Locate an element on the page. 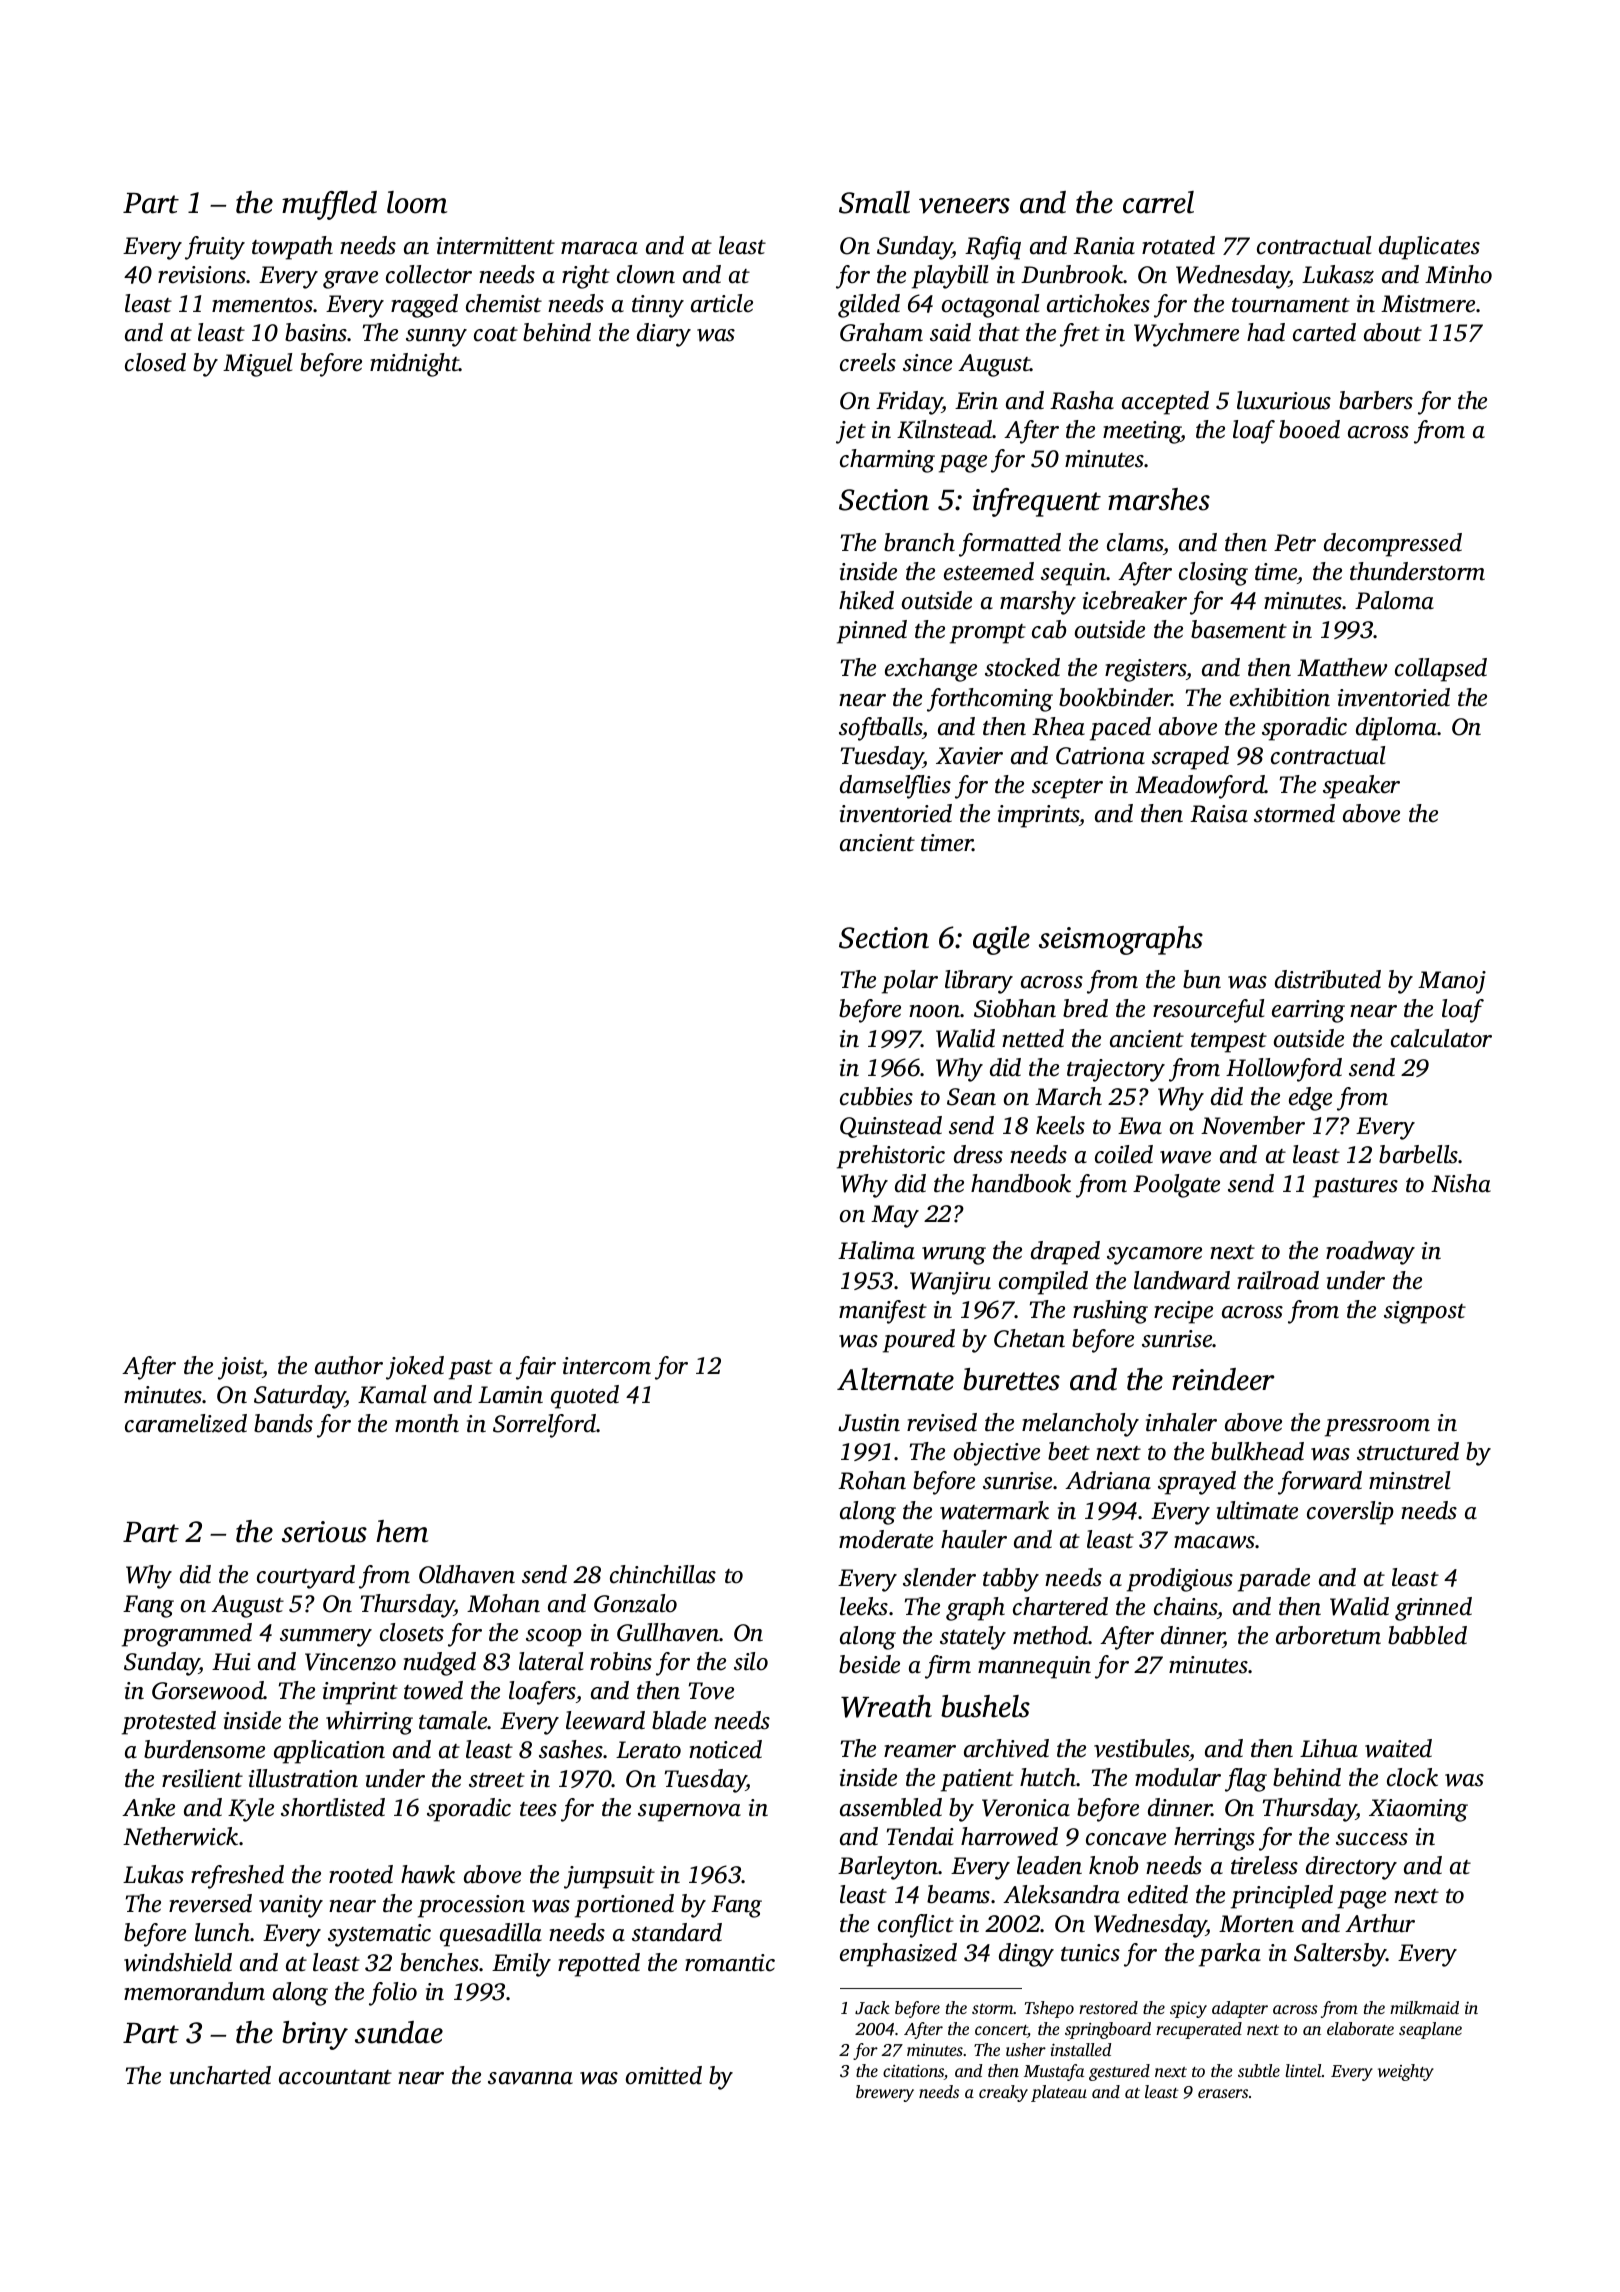 The height and width of the document is (2292, 1620). charming is located at coordinates (887, 461).
